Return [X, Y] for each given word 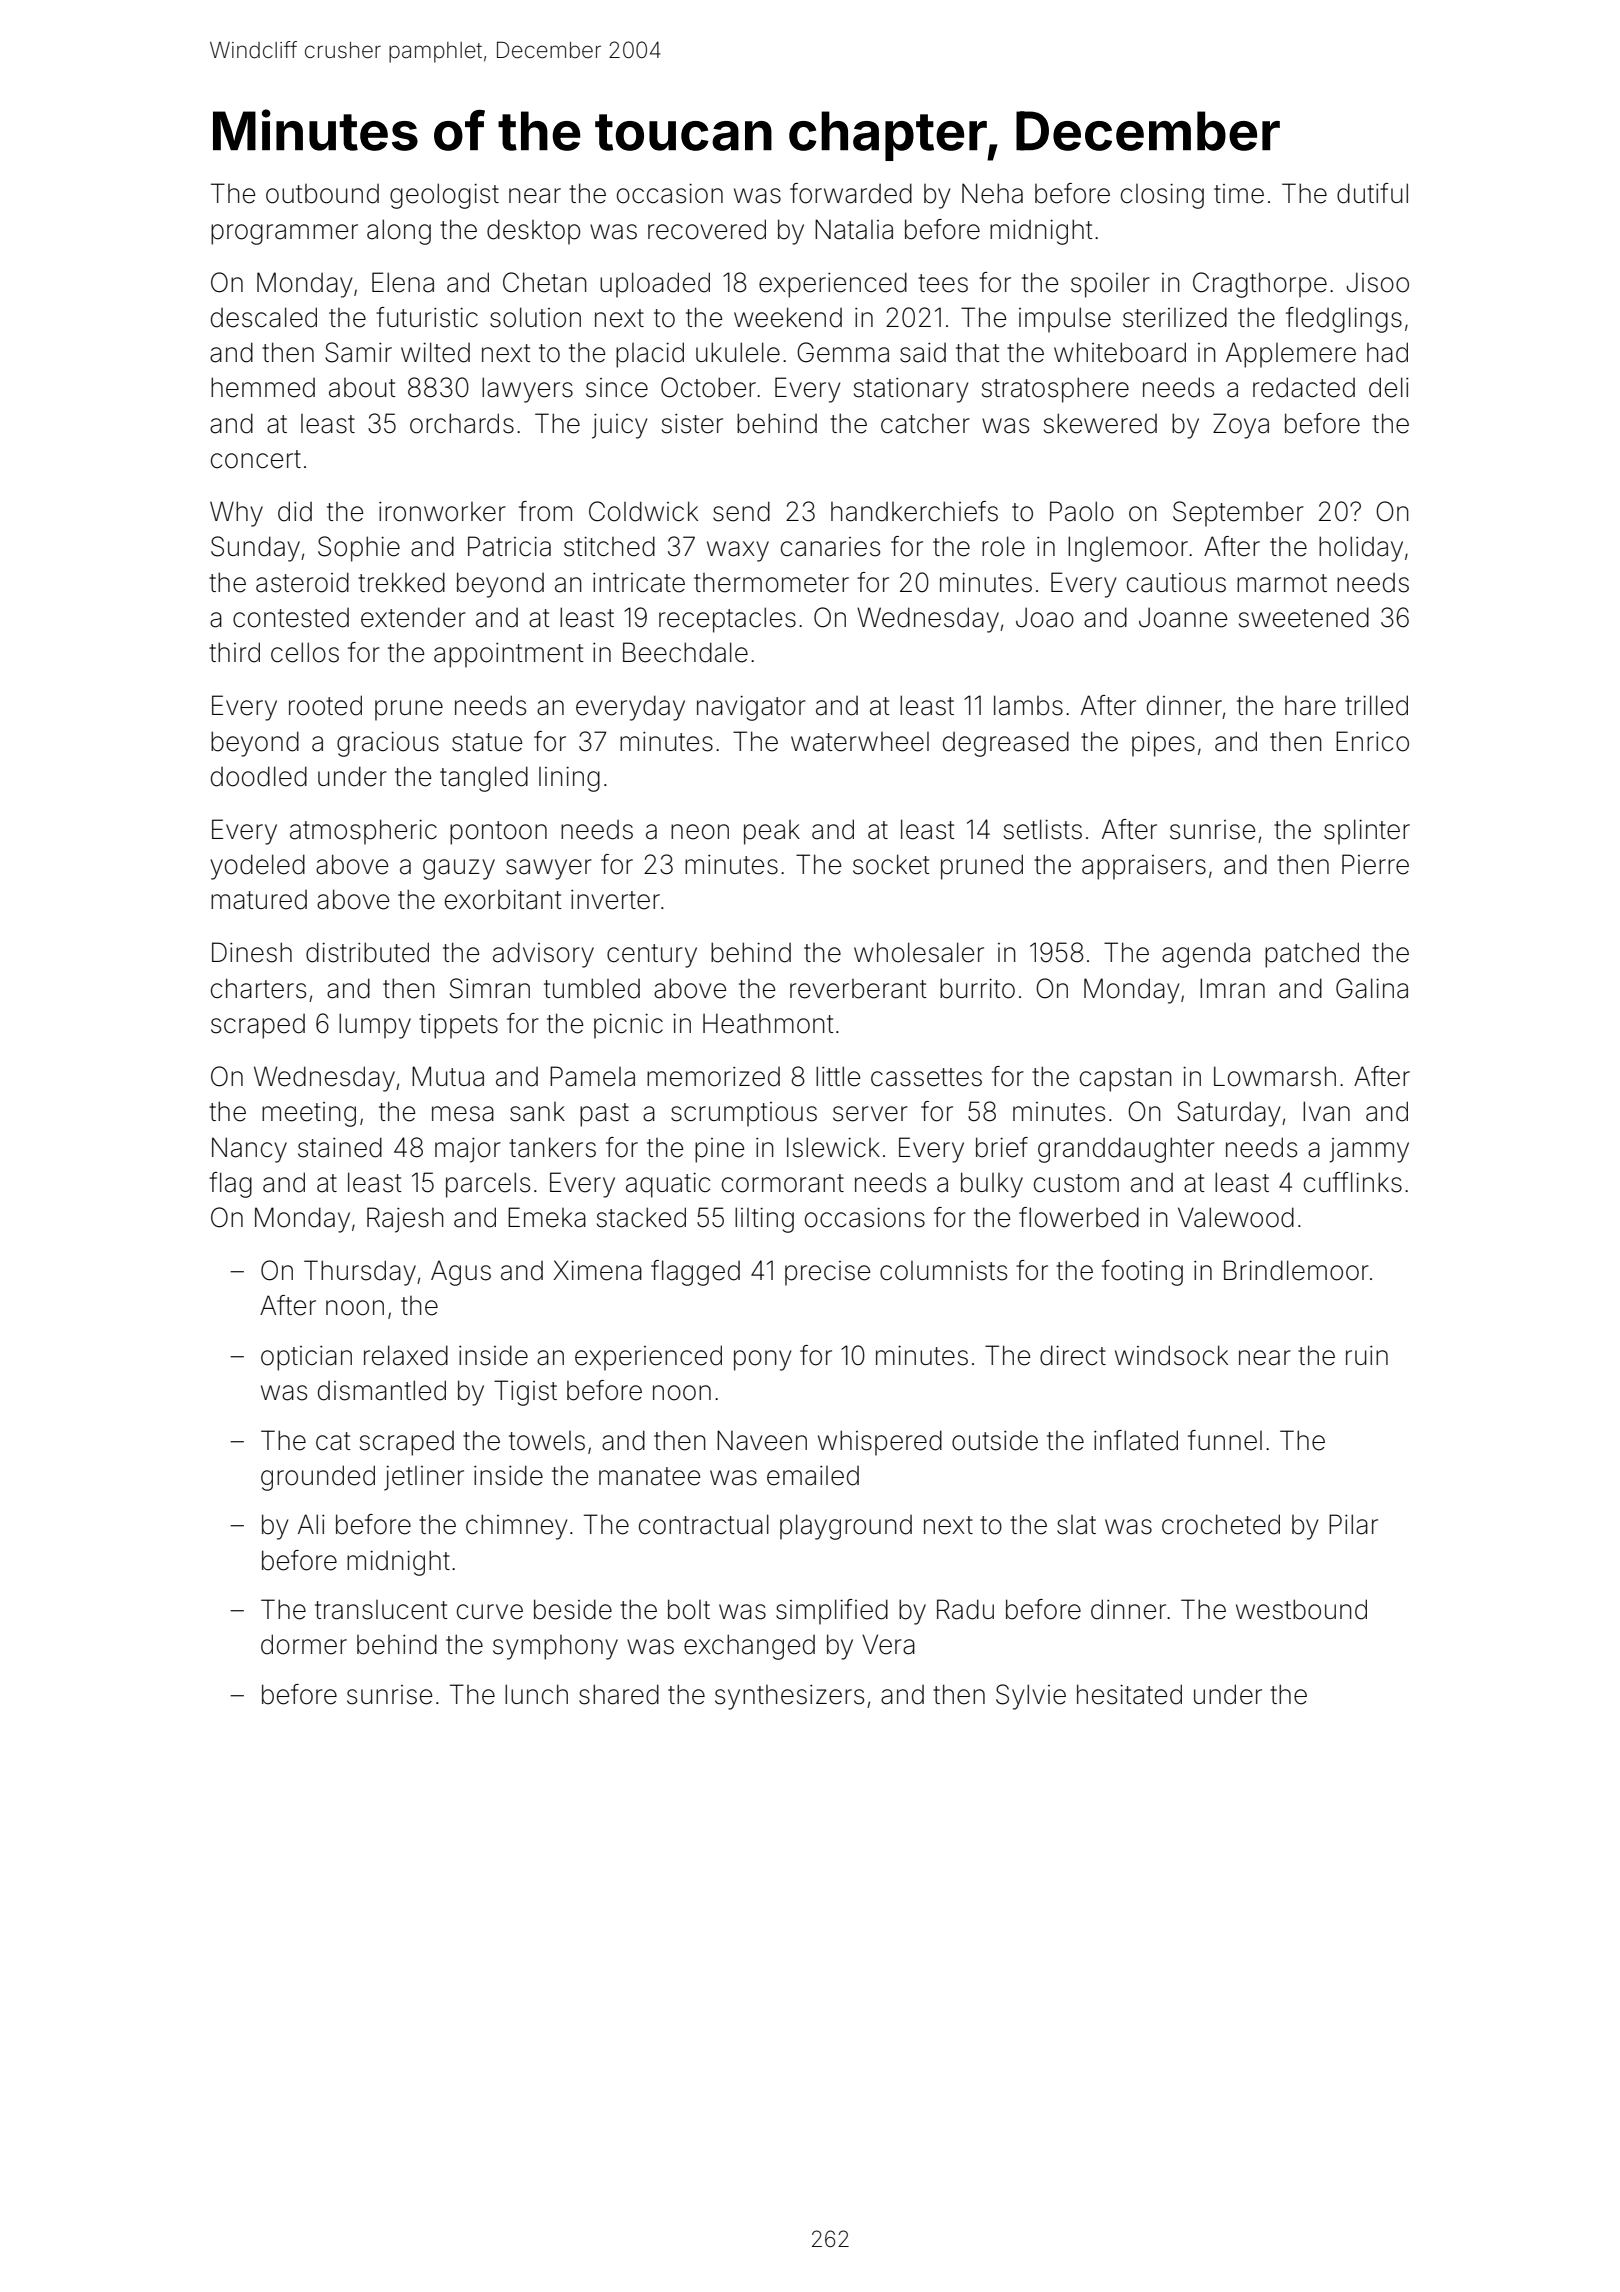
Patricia [509, 546]
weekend [788, 317]
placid [650, 355]
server [870, 1114]
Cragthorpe [1260, 285]
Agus [461, 1273]
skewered [1100, 423]
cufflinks [1353, 1182]
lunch [536, 1694]
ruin [1367, 1355]
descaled [264, 317]
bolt [689, 1609]
